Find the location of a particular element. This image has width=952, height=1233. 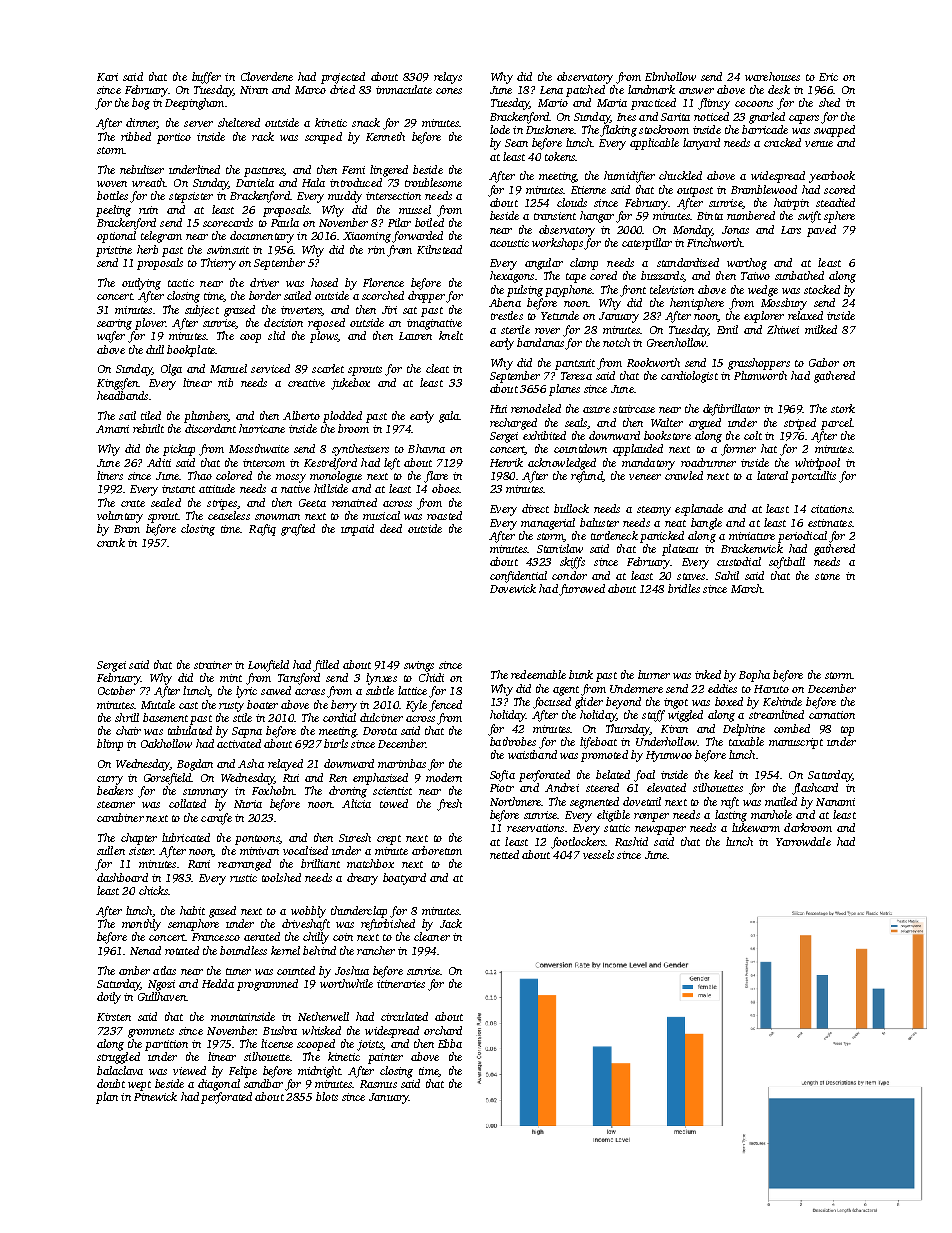

optional is located at coordinates (116, 237).
